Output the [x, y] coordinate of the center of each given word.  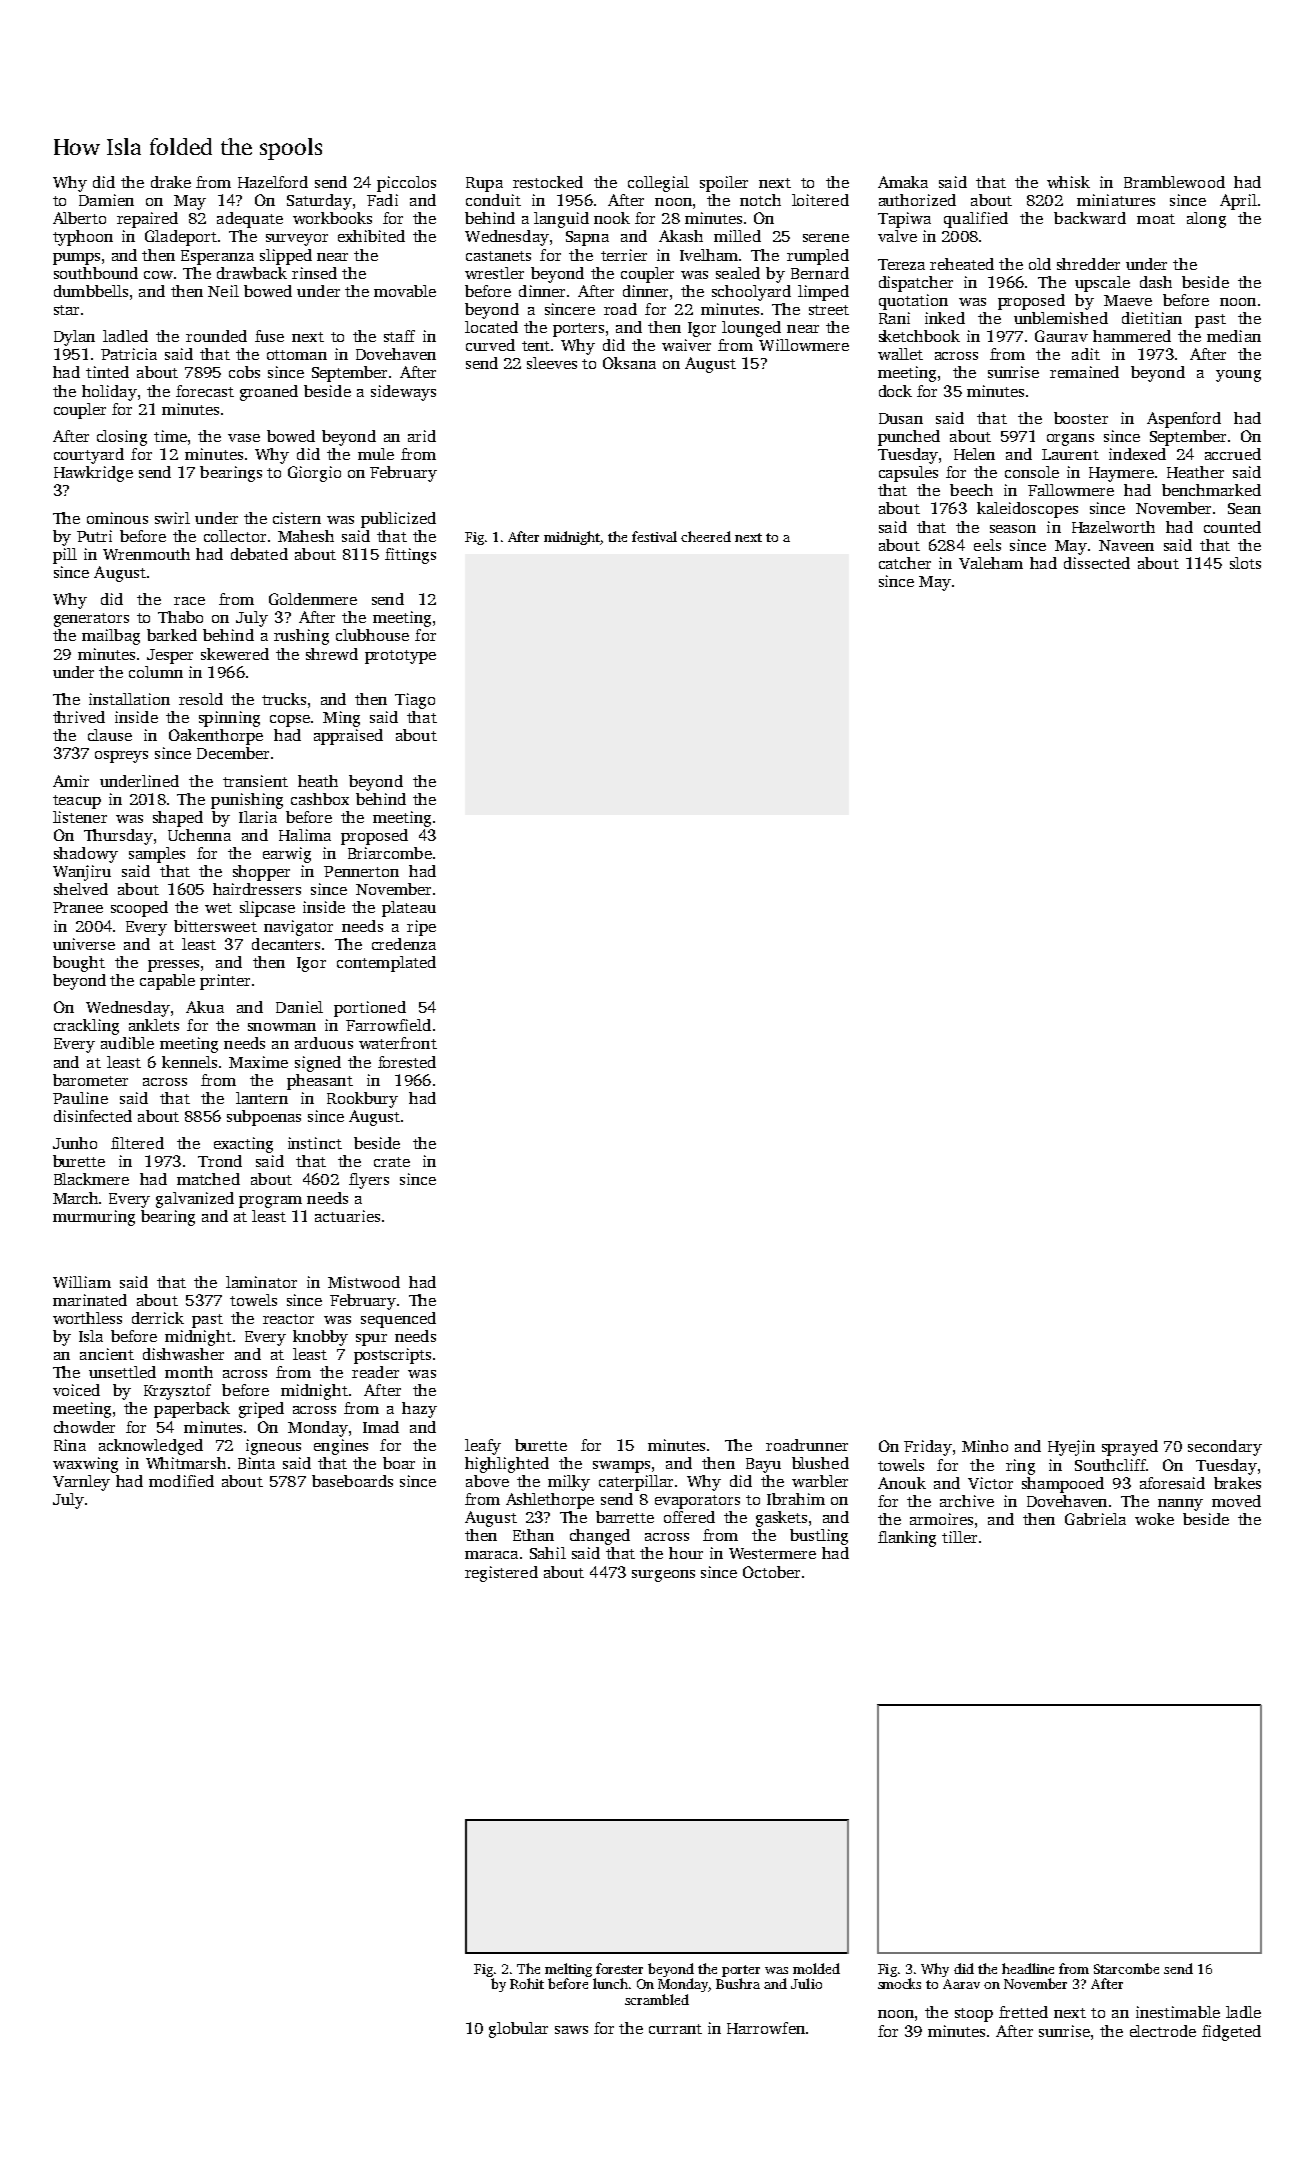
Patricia [129, 354]
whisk [1068, 182]
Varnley [81, 1483]
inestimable [1178, 2012]
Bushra [738, 1983]
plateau [409, 909]
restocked [548, 182]
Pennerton [361, 871]
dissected [1097, 563]
